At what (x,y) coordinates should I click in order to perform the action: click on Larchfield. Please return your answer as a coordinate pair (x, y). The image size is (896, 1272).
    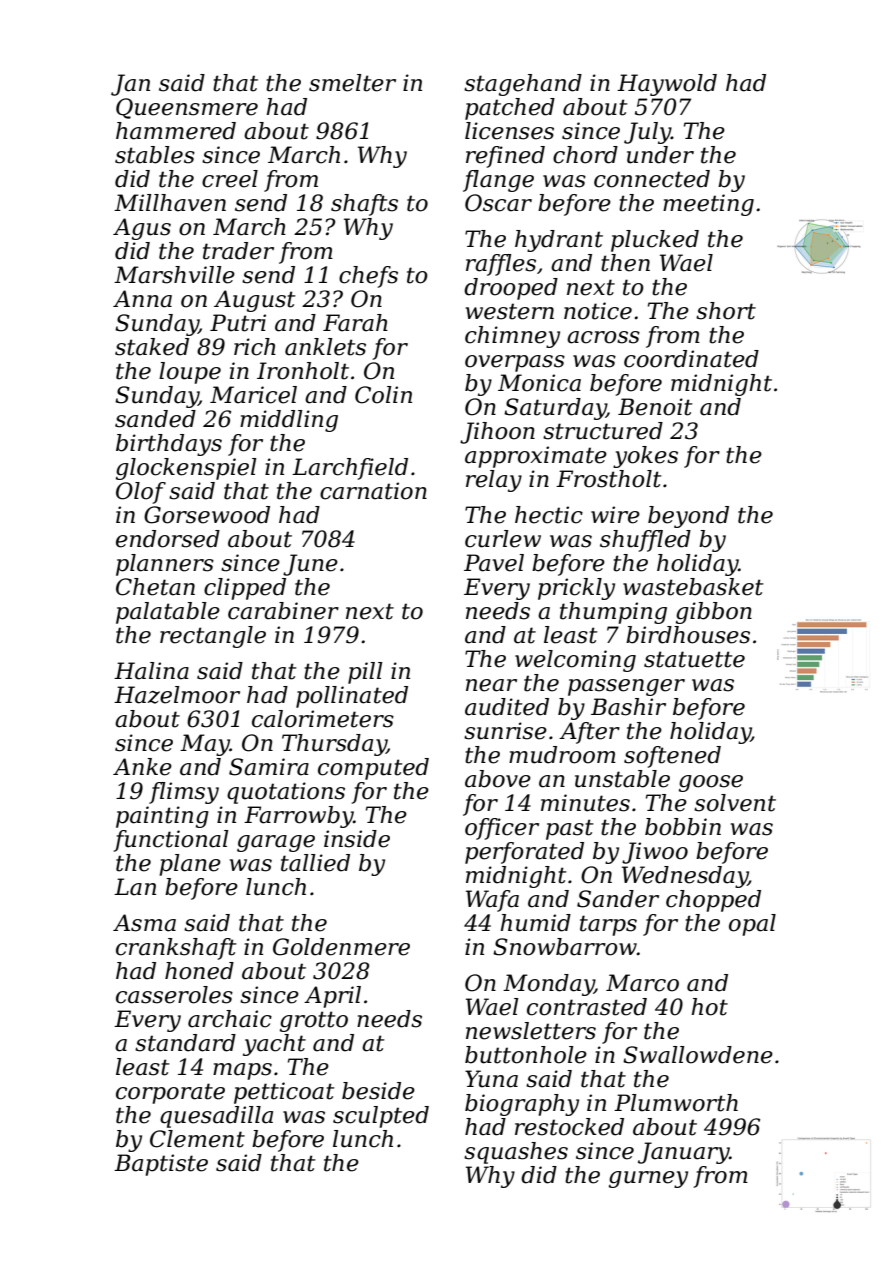
    Looking at the image, I should click on (350, 469).
